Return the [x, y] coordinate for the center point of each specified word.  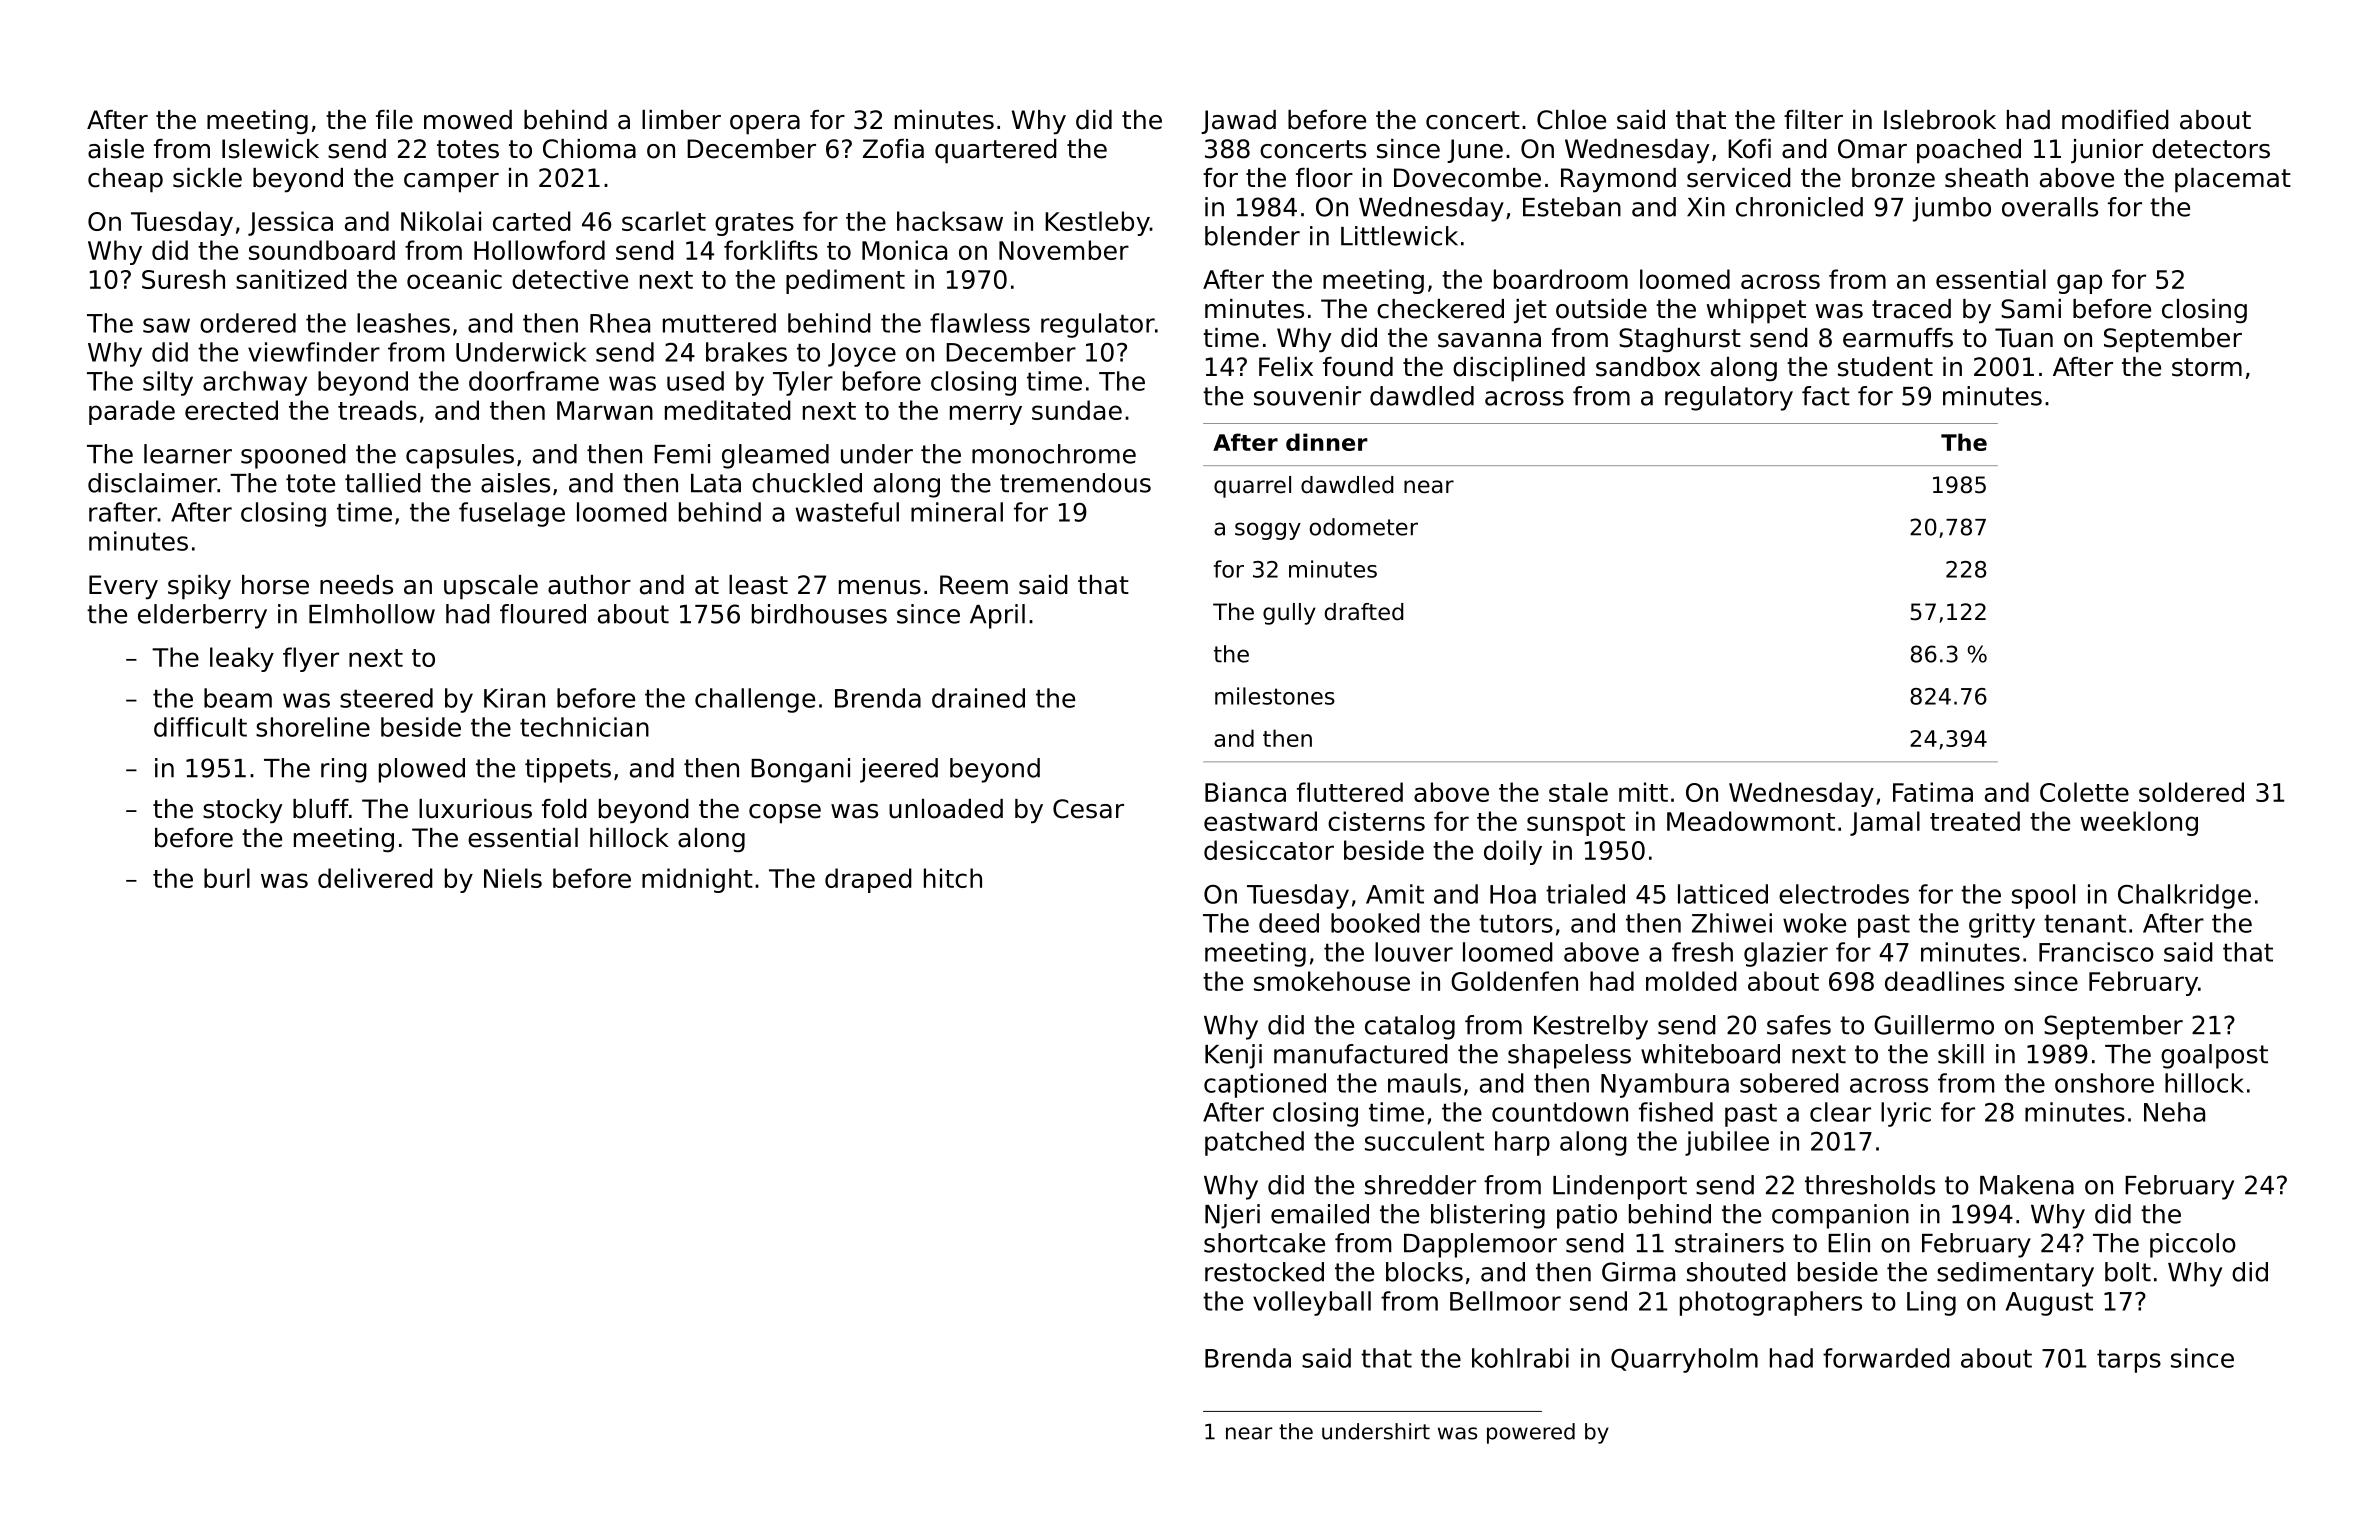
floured [543, 614]
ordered [248, 323]
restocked [1264, 1272]
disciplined [1519, 369]
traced [1911, 309]
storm [2207, 367]
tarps [2129, 1361]
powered [1531, 1433]
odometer [1364, 527]
